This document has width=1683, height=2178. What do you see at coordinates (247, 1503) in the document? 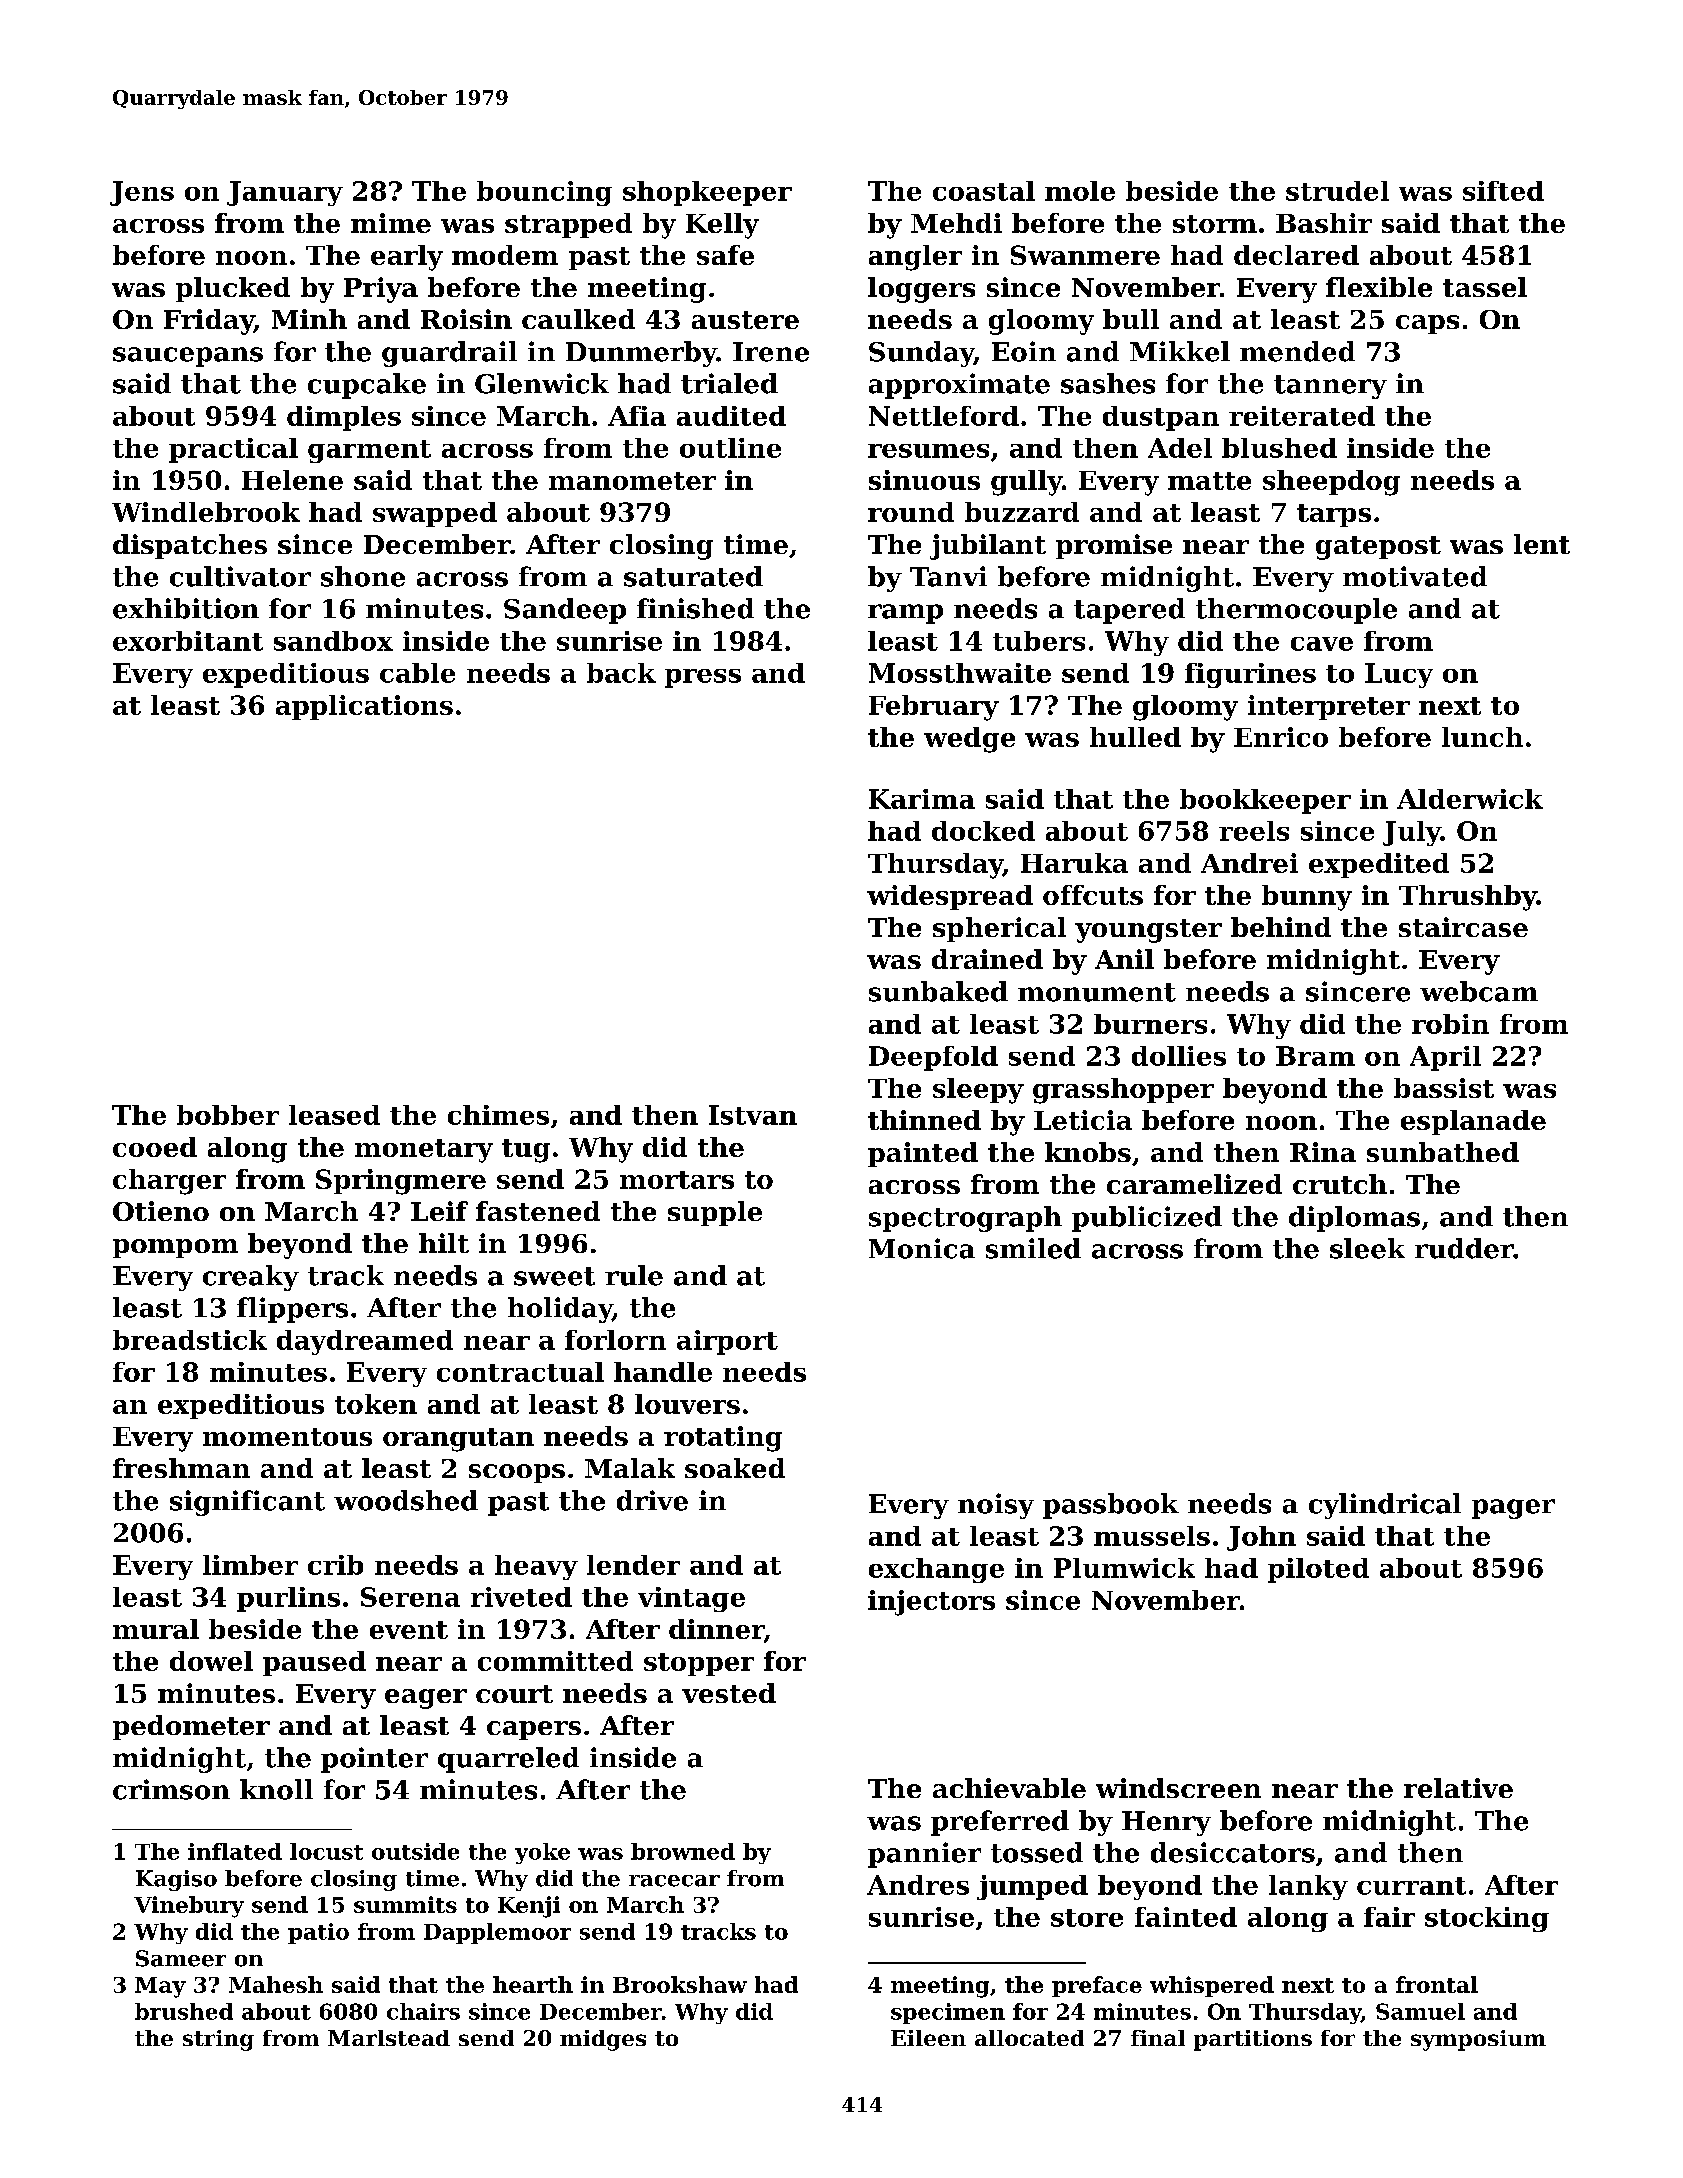
I see `significant` at bounding box center [247, 1503].
